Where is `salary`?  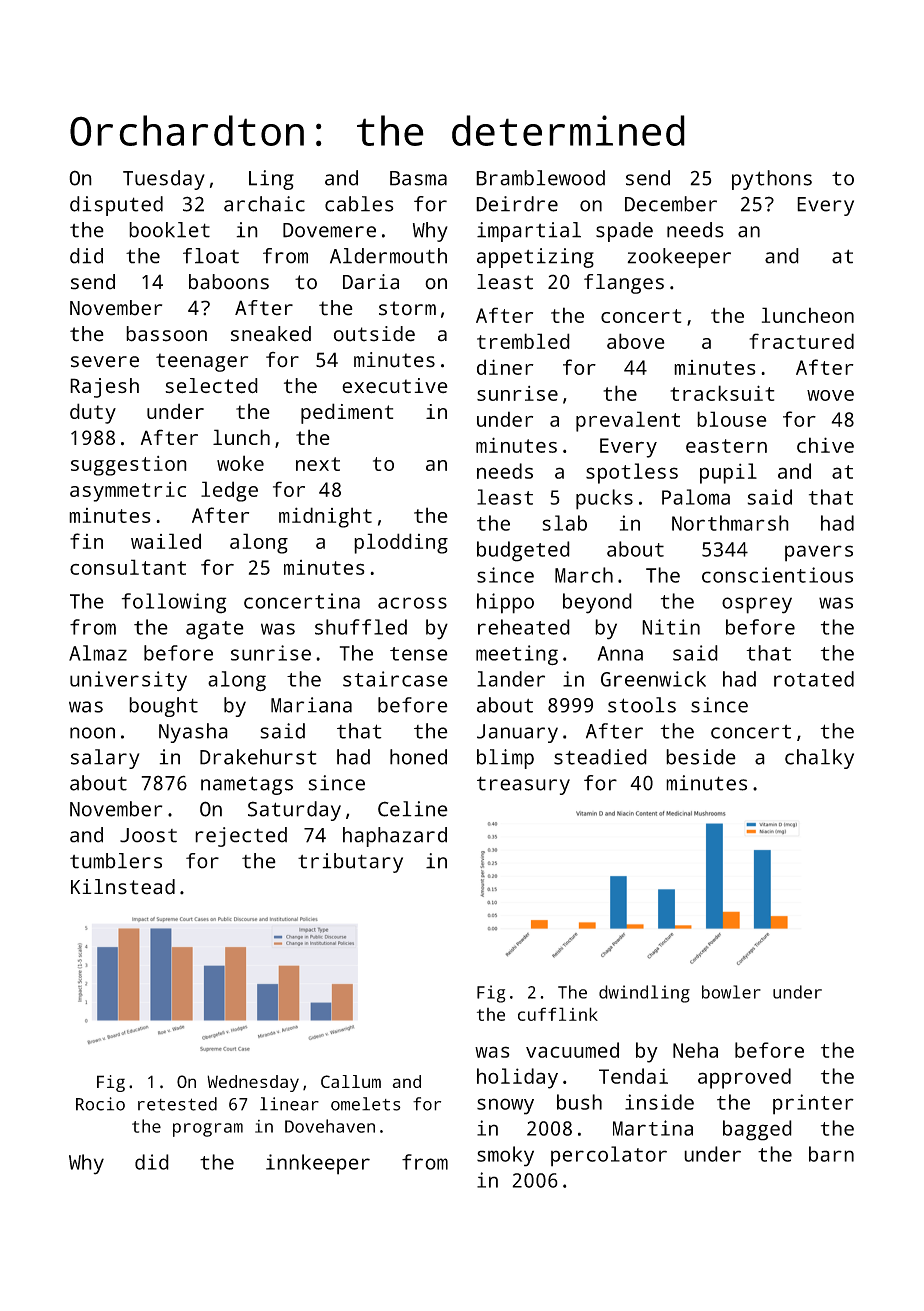
salary is located at coordinates (105, 759).
